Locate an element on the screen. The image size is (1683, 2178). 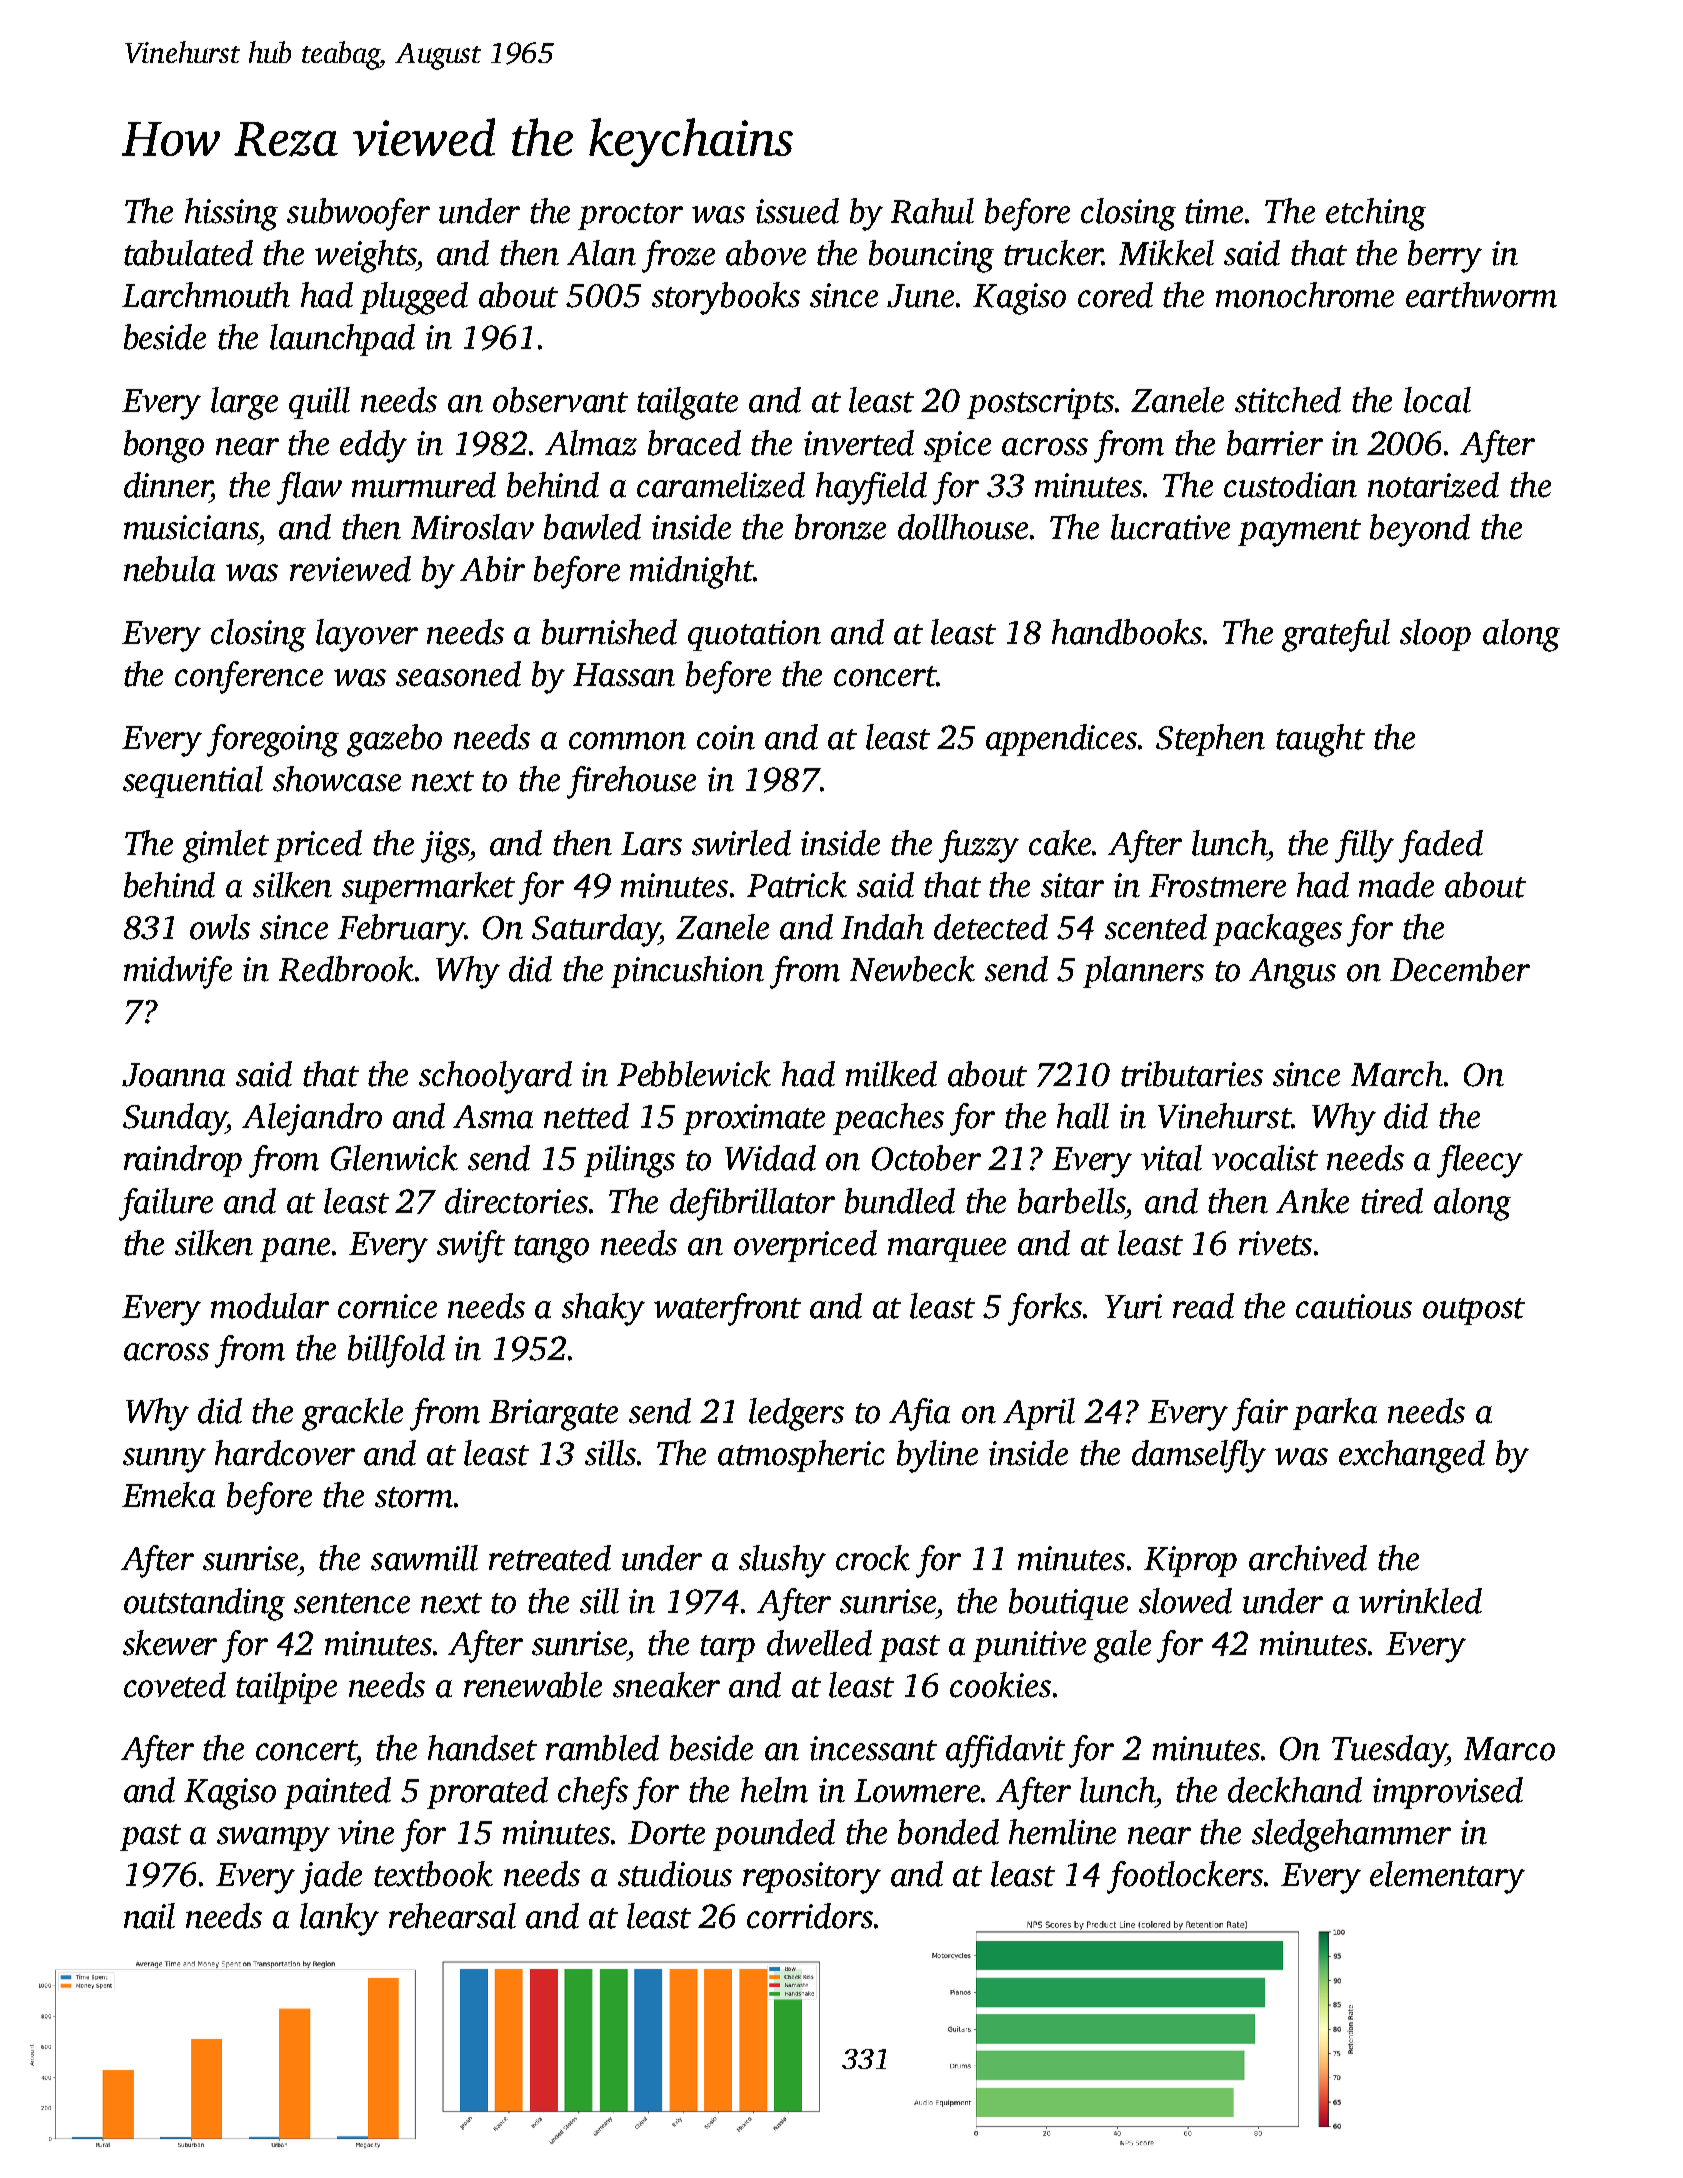
schoolyard is located at coordinates (495, 1077).
